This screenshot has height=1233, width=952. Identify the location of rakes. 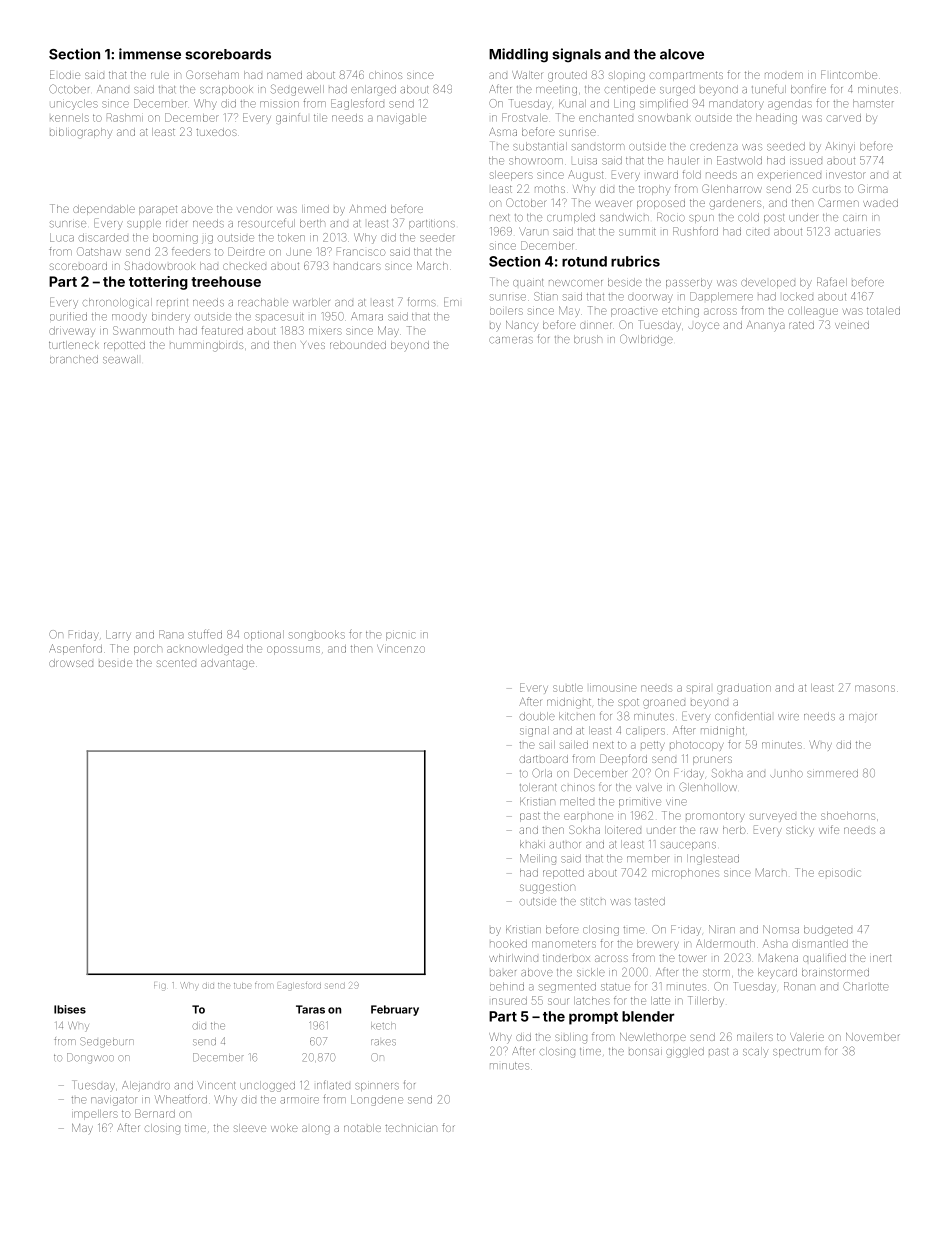
(383, 1042).
